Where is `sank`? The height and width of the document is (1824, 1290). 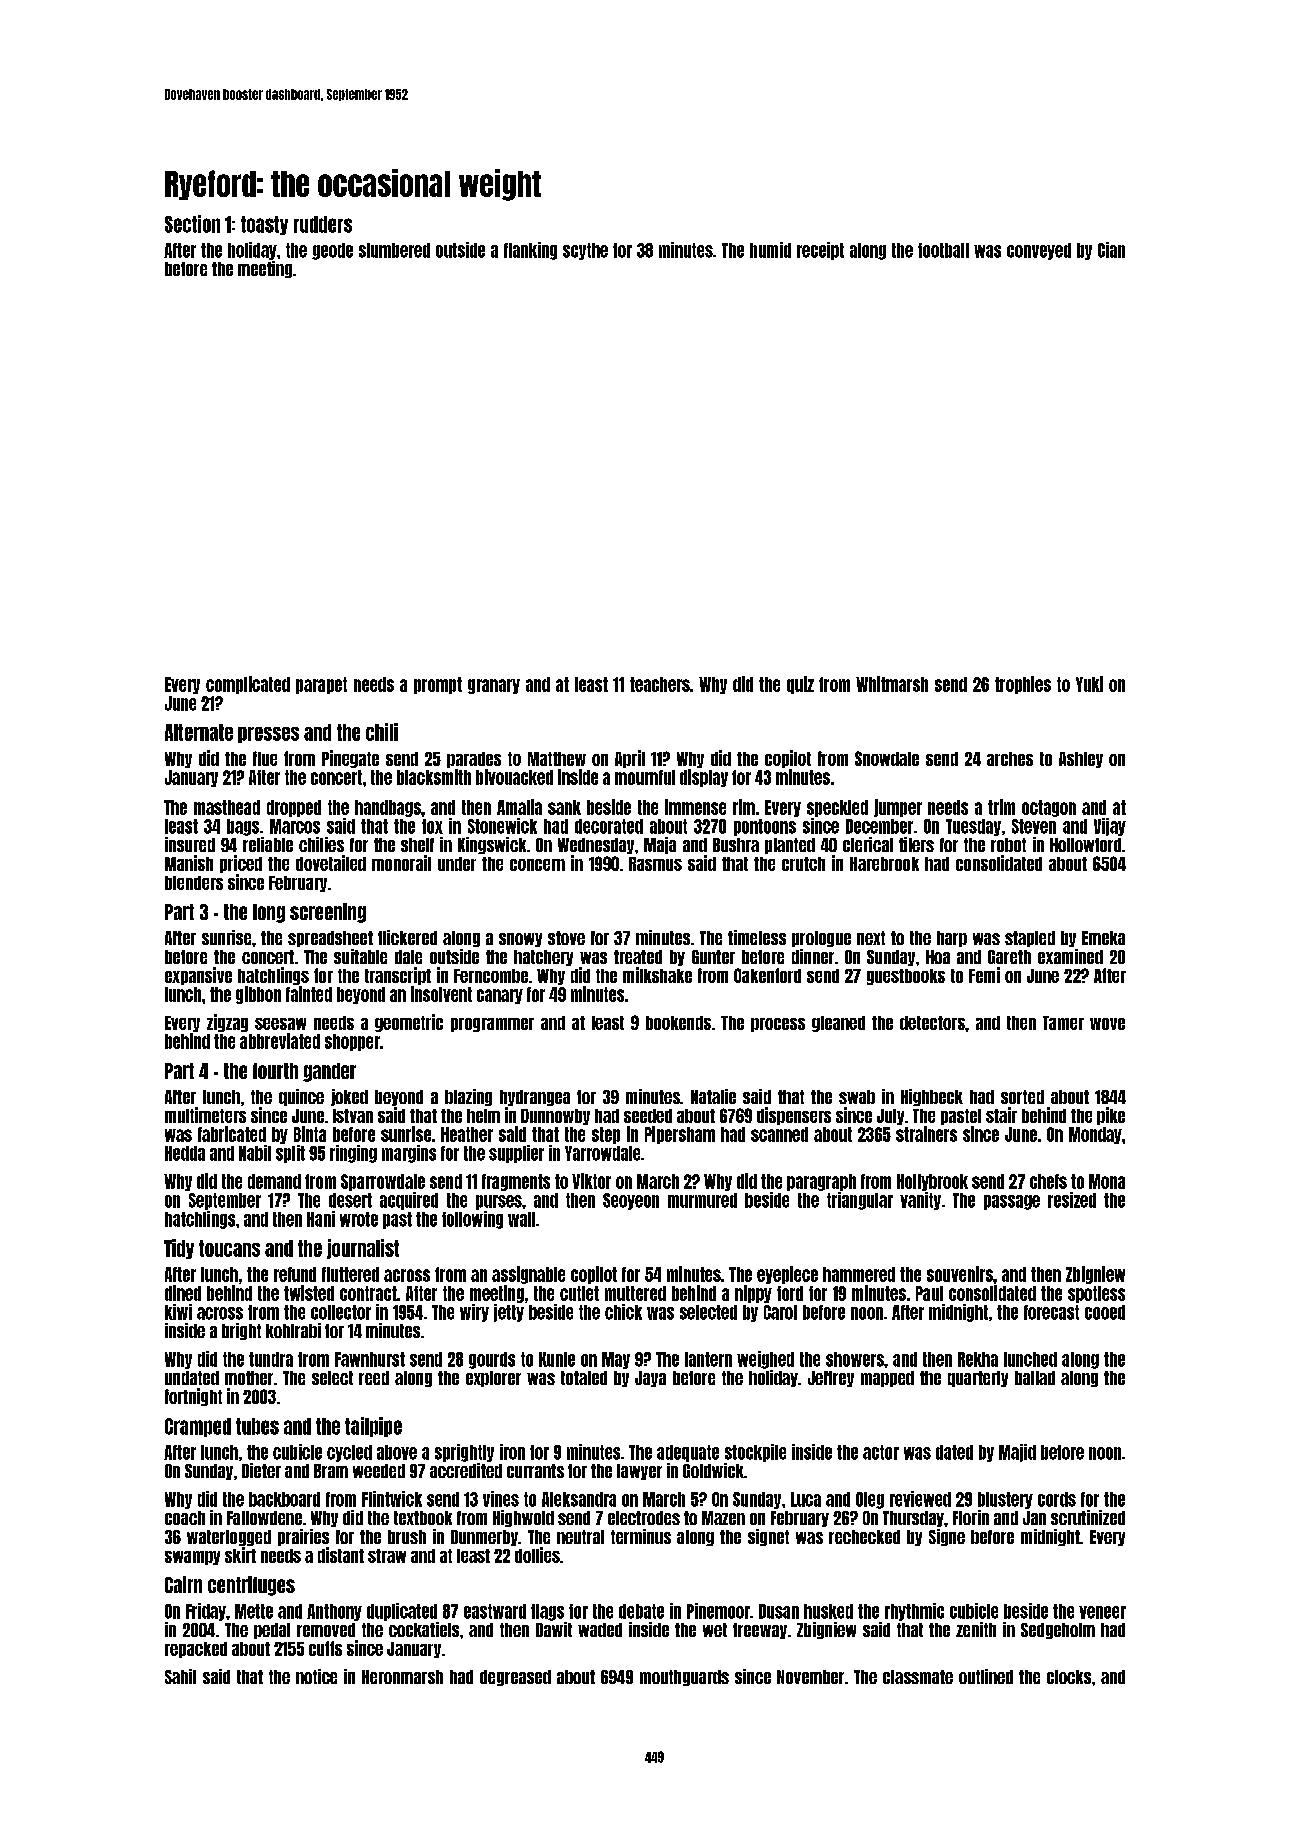 sank is located at coordinates (564, 807).
